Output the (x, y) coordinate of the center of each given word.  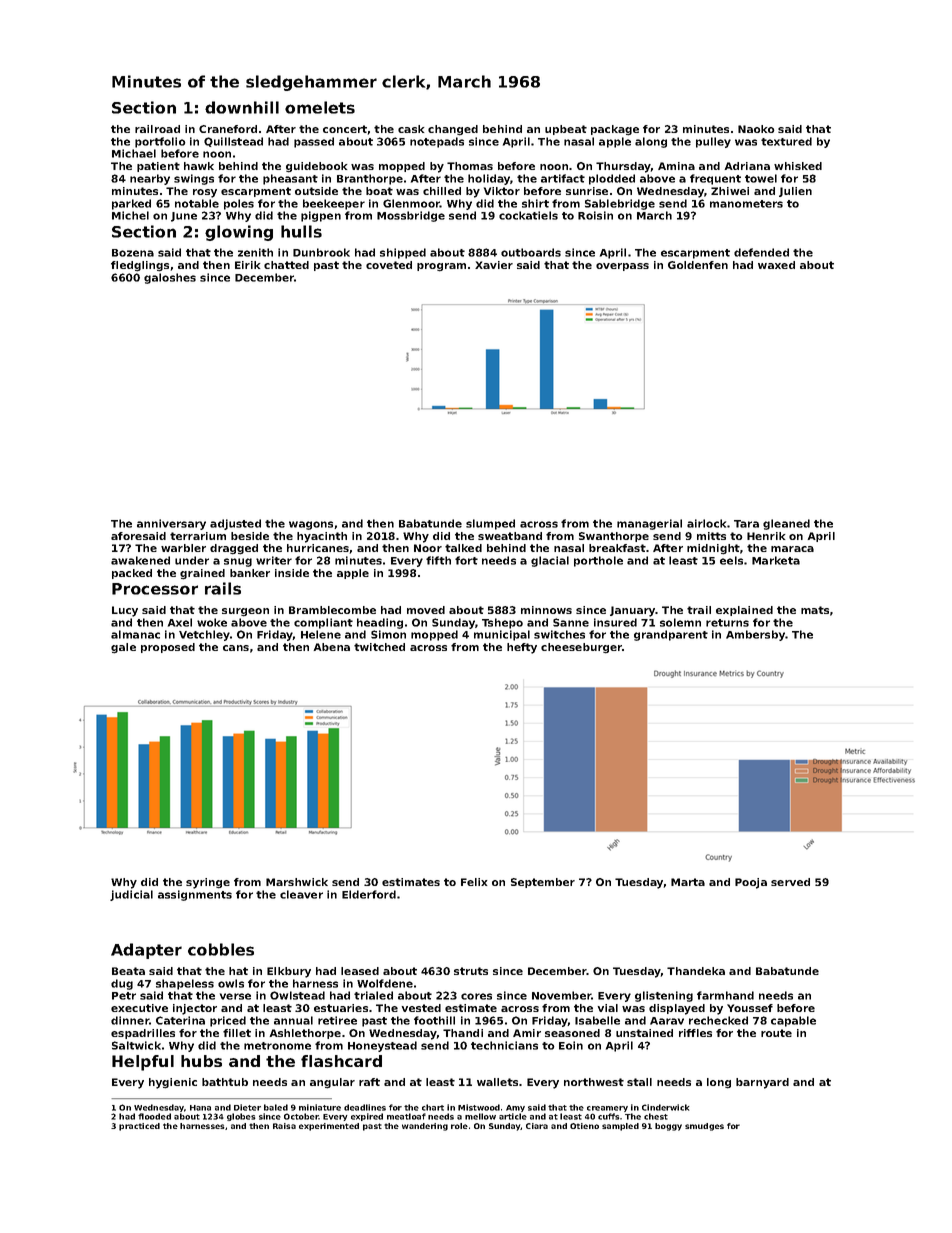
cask (411, 129)
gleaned (786, 524)
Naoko (756, 129)
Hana (200, 1108)
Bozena (133, 253)
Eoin (571, 1045)
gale (123, 648)
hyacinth (322, 537)
